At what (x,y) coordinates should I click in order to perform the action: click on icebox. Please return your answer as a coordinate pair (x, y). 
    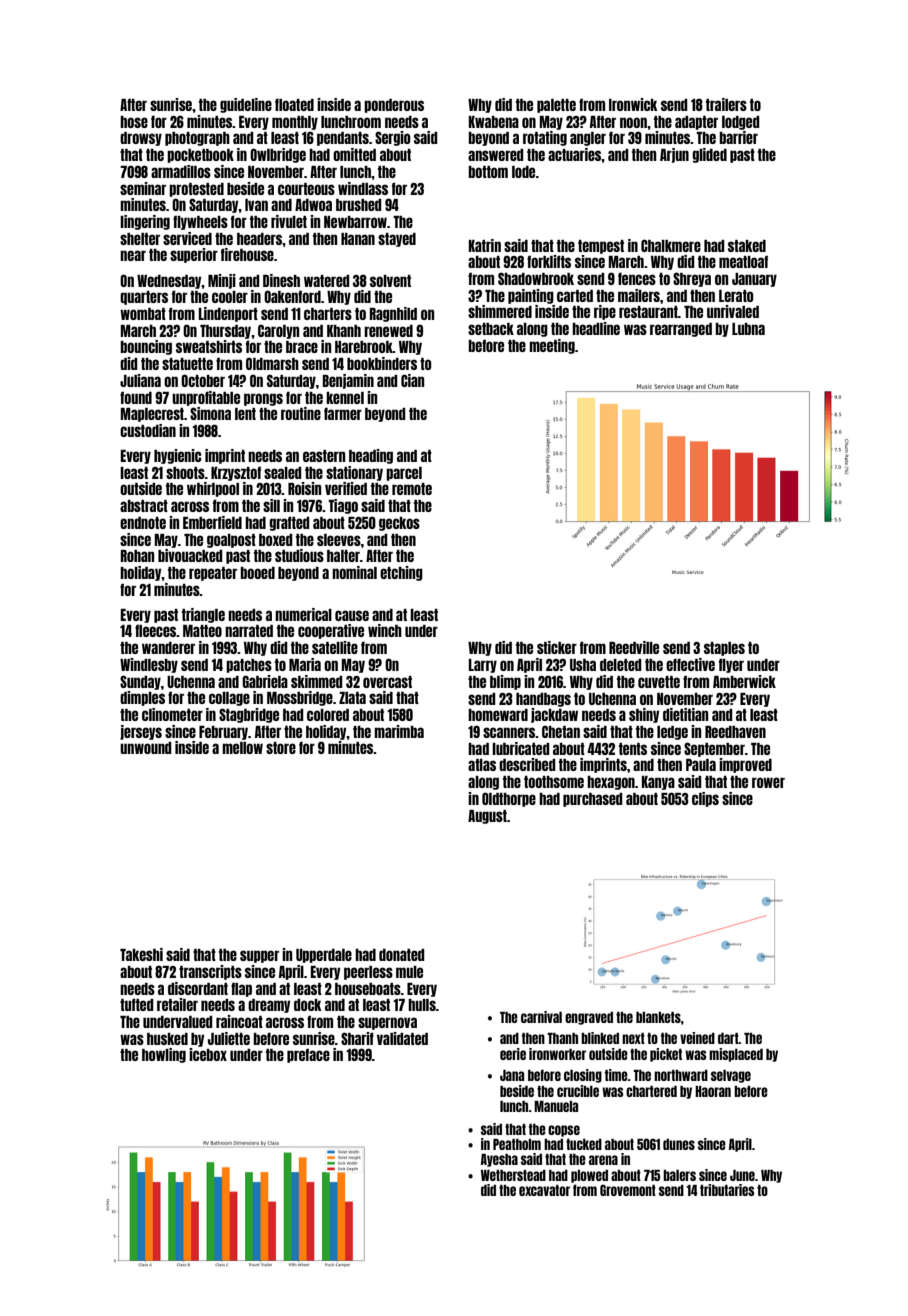
    Looking at the image, I should click on (208, 1054).
